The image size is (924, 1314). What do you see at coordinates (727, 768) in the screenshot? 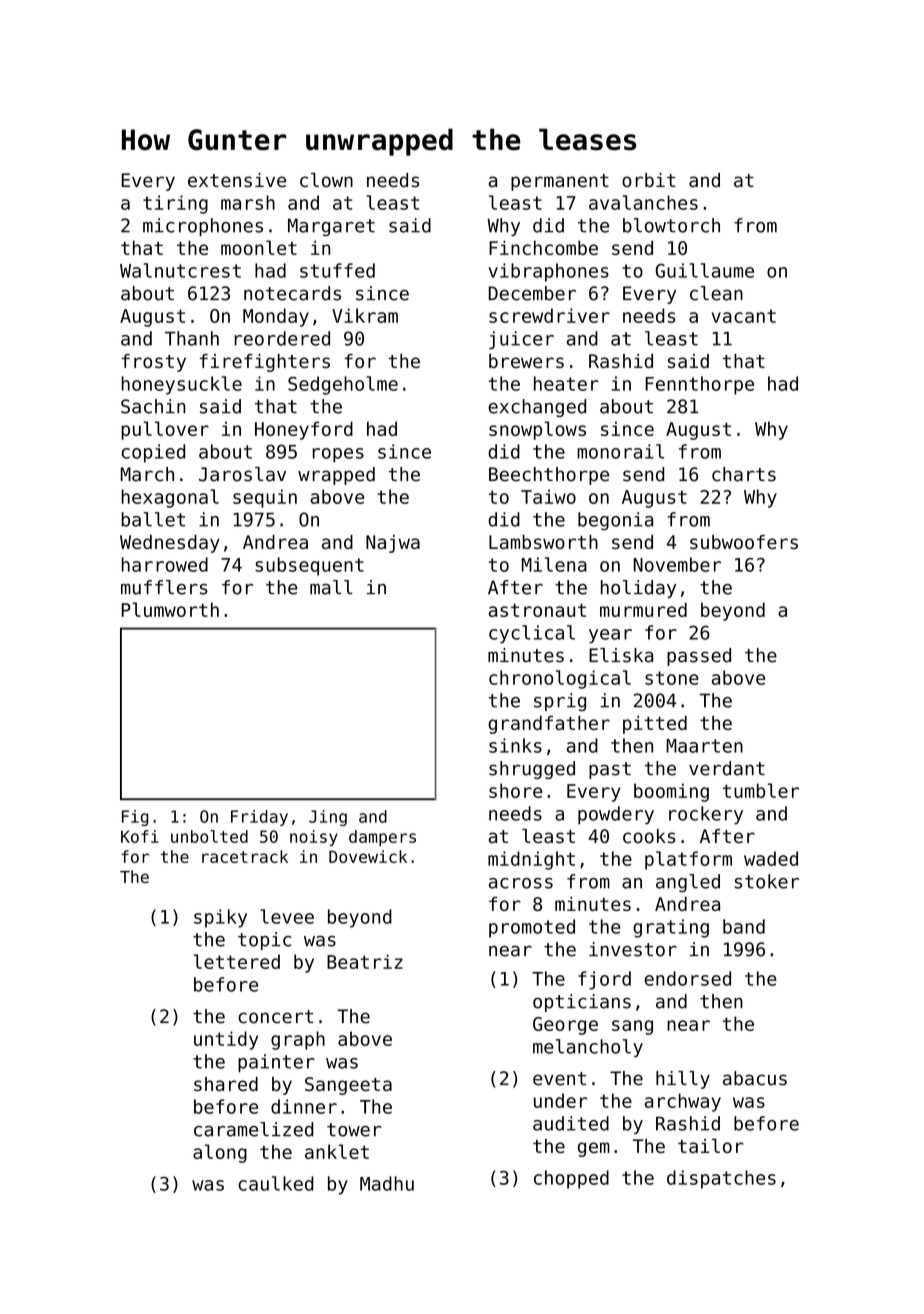
I see `verdant` at bounding box center [727, 768].
